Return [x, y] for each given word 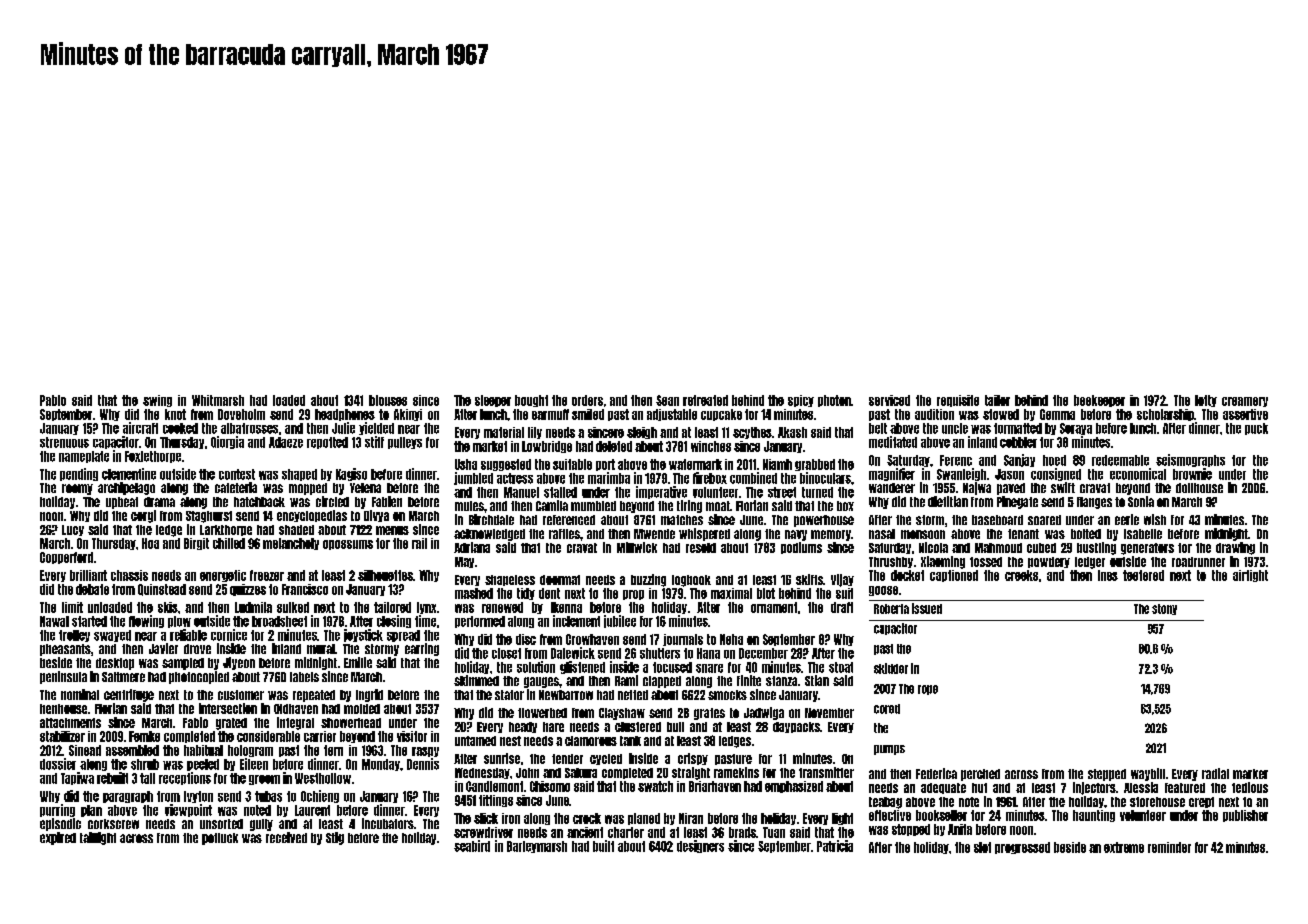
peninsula [63, 677]
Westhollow [323, 778]
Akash [792, 432]
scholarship [1165, 415]
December [763, 653]
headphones [345, 415]
